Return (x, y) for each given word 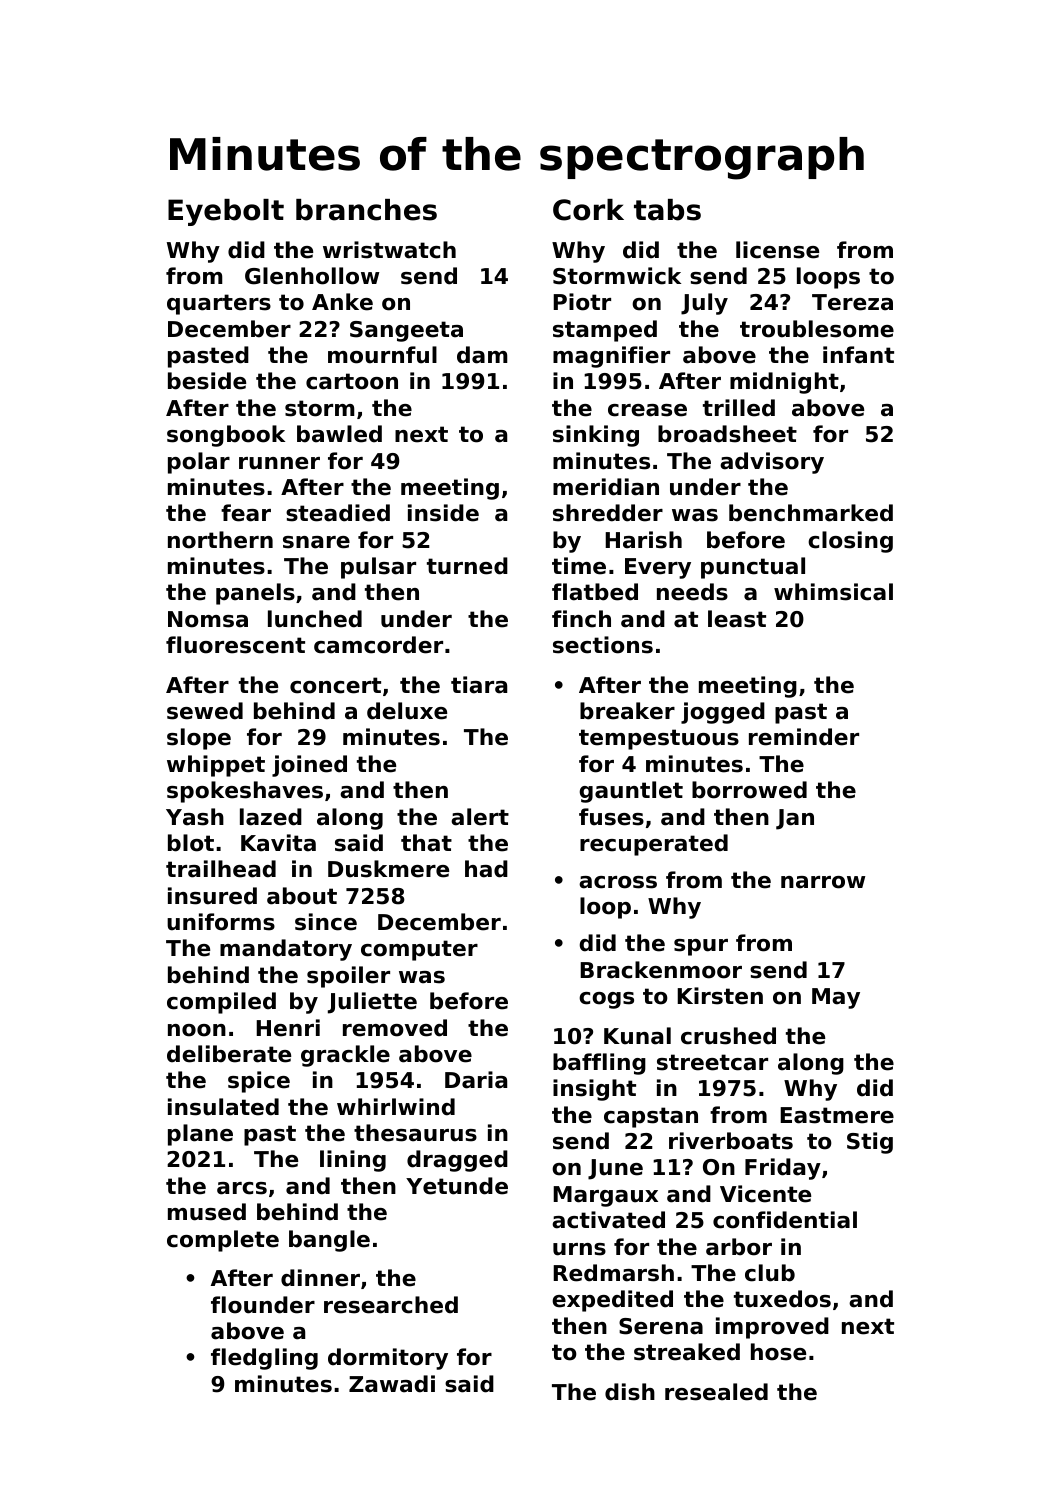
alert (480, 817)
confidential (785, 1220)
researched (391, 1305)
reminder (804, 737)
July (704, 304)
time (579, 566)
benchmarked (811, 513)
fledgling (264, 1359)
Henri (288, 1028)
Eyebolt (226, 212)
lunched (315, 619)
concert (335, 685)
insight (594, 1090)
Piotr (582, 302)
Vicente (765, 1194)
